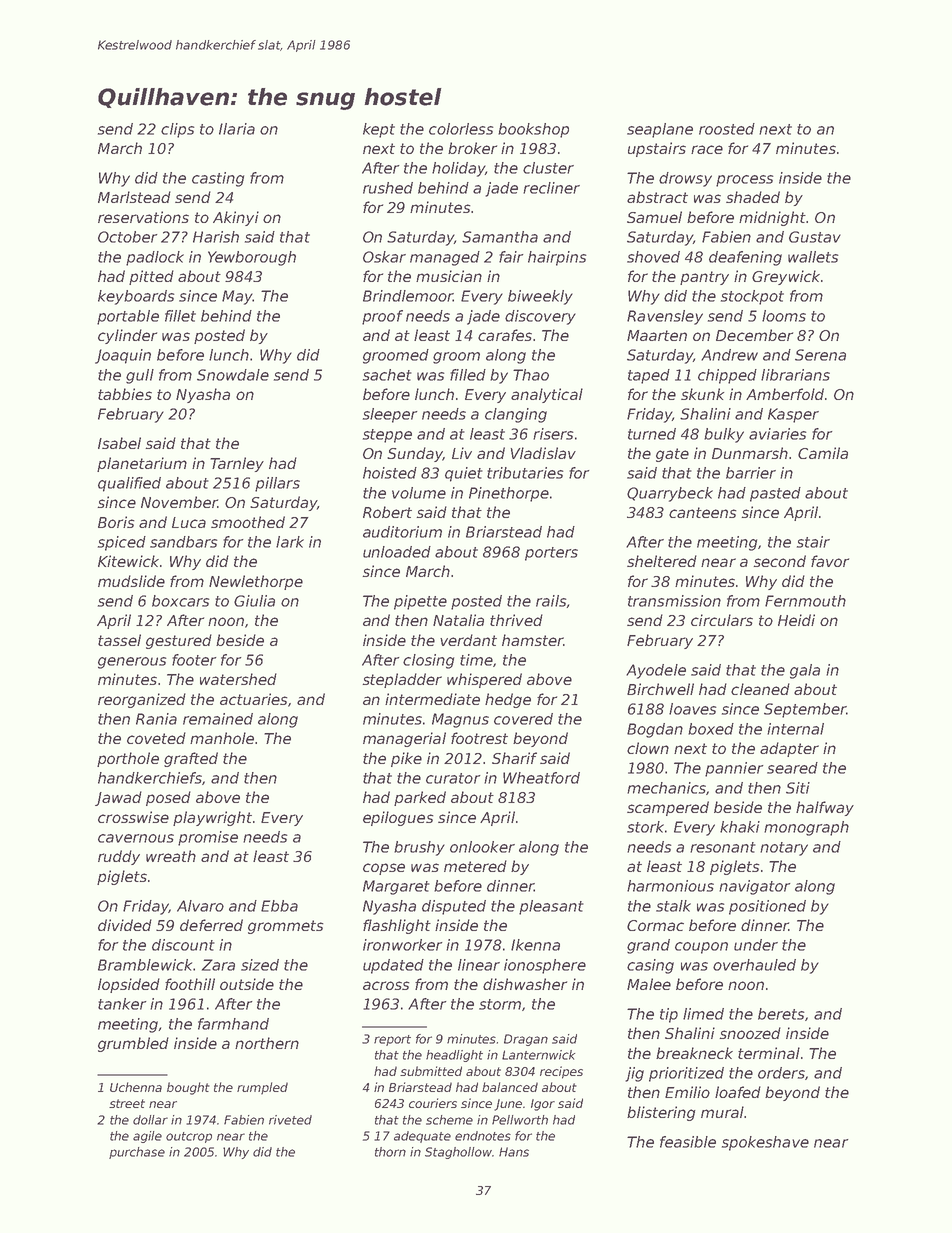 The width and height of the document is (952, 1233). I want to click on under, so click(756, 945).
